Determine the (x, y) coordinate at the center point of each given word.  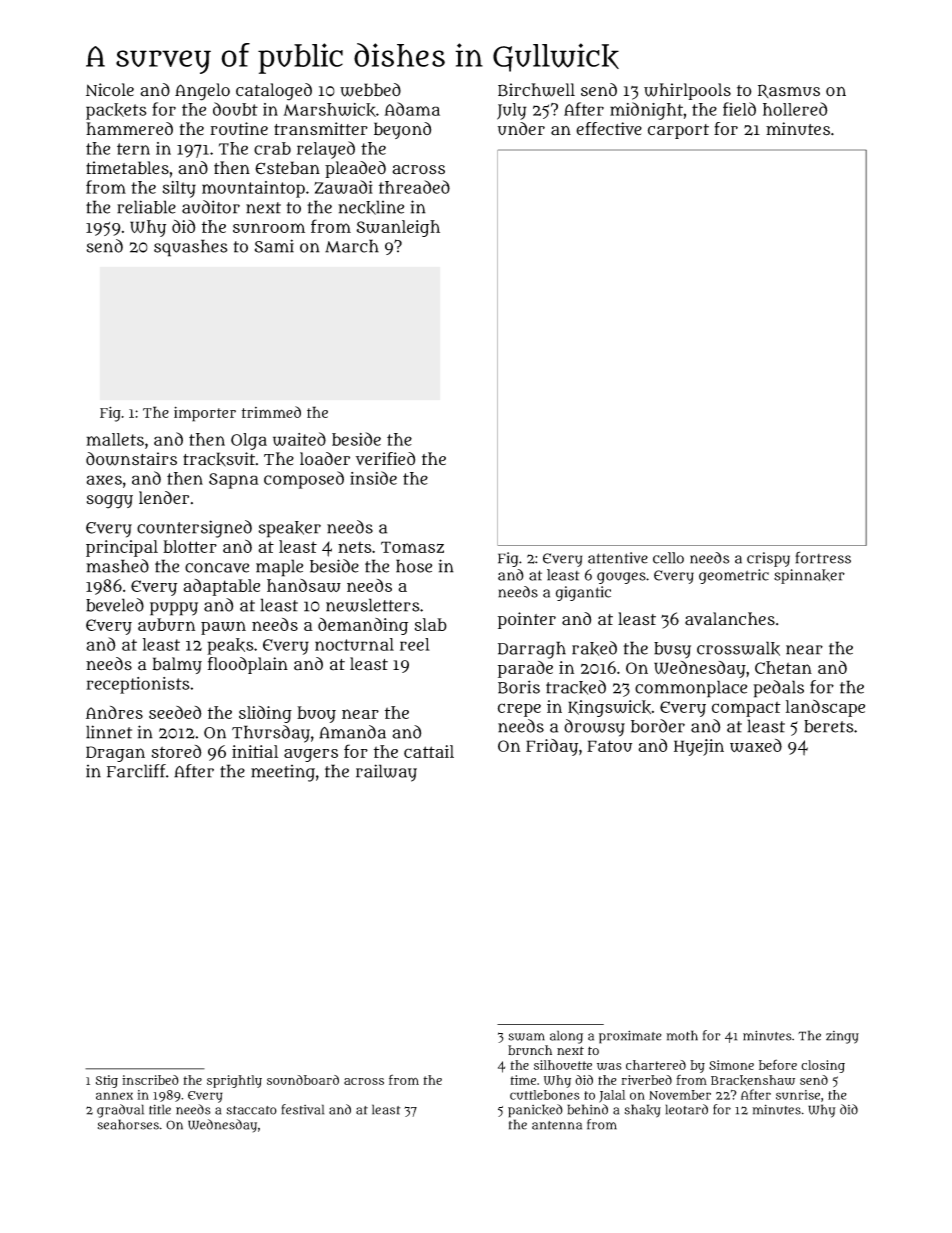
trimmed (271, 412)
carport (678, 131)
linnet (109, 732)
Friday (552, 747)
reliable (146, 207)
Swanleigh (398, 228)
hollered (795, 109)
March (352, 246)
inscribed (150, 1080)
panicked (535, 1111)
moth (682, 1035)
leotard (687, 1109)
